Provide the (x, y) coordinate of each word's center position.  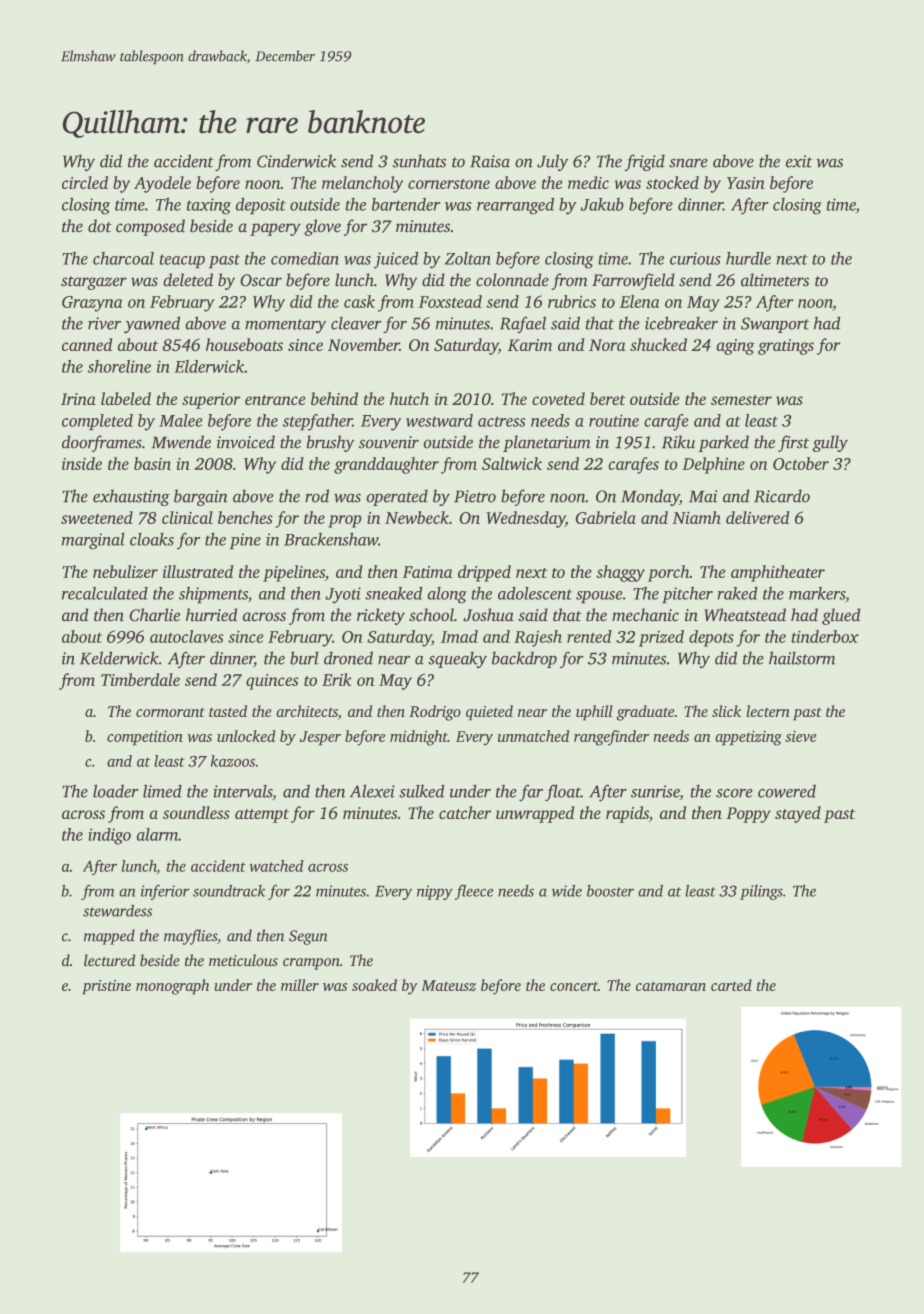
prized (661, 638)
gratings (786, 347)
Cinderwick (296, 161)
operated (397, 497)
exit (799, 161)
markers (817, 593)
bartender (406, 204)
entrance (275, 400)
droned (348, 658)
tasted (228, 711)
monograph (172, 987)
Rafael (523, 325)
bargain (201, 497)
